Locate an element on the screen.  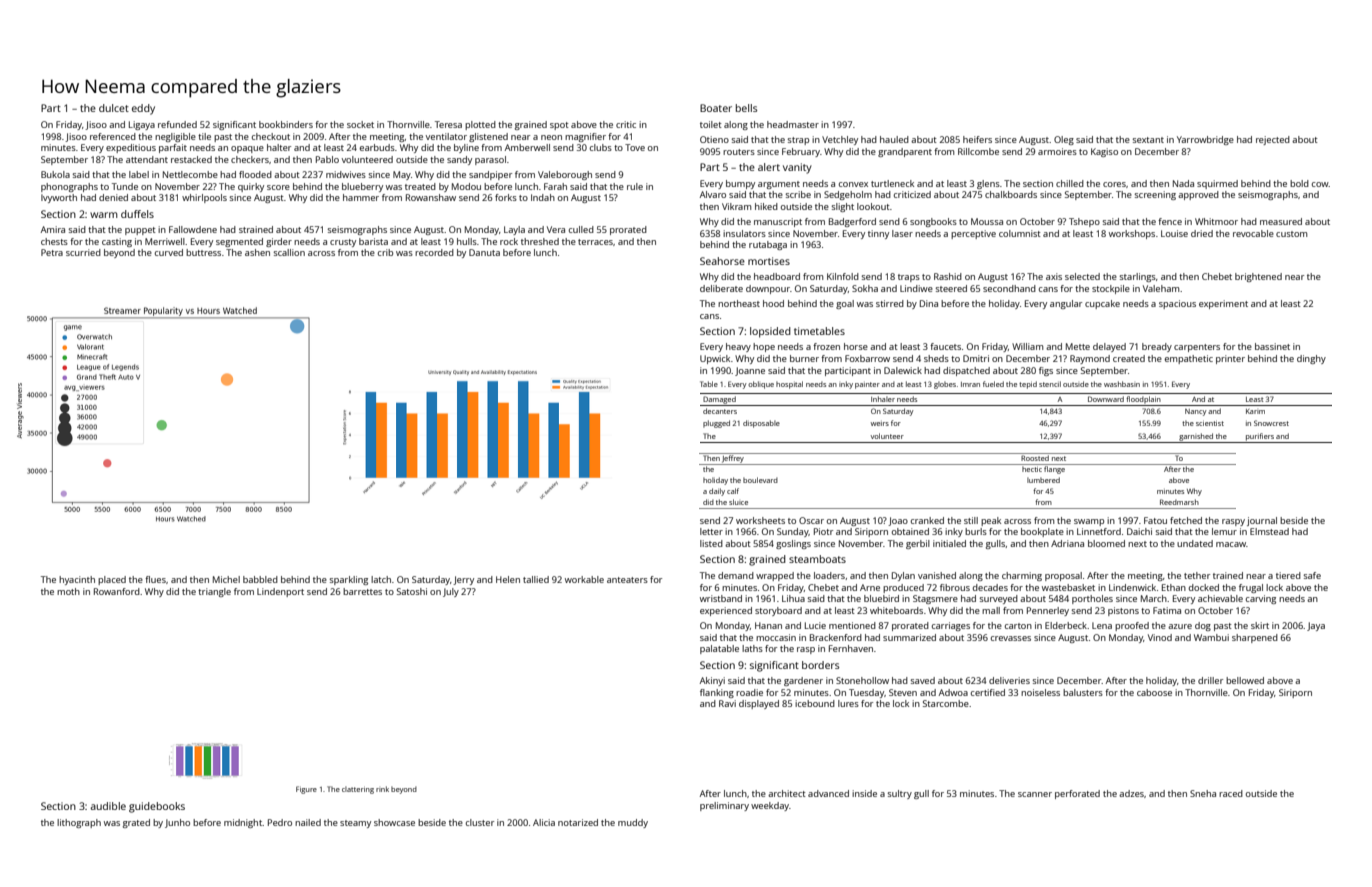
Teresa is located at coordinates (448, 124).
